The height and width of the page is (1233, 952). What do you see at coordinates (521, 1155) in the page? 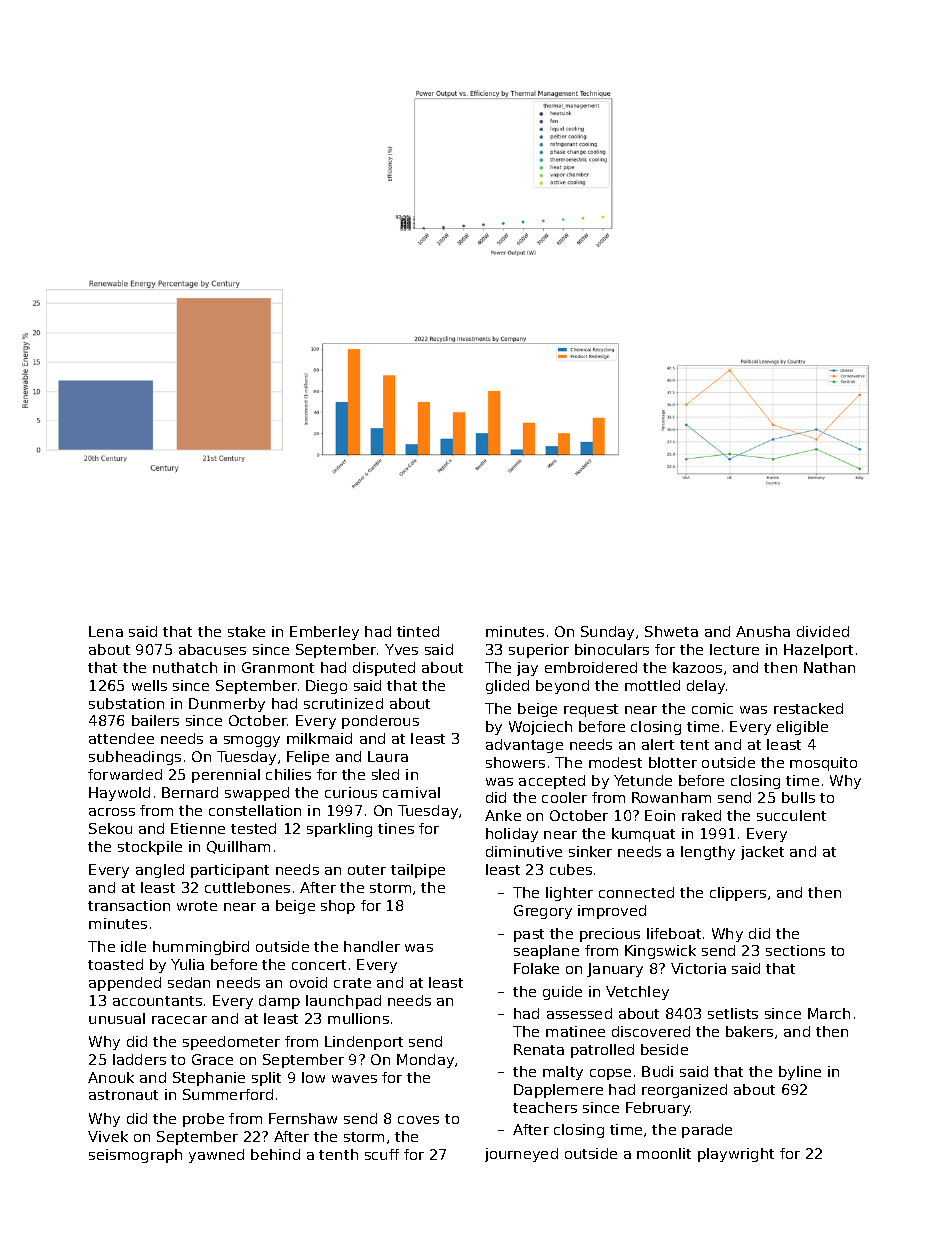
I see `journeyed` at bounding box center [521, 1155].
